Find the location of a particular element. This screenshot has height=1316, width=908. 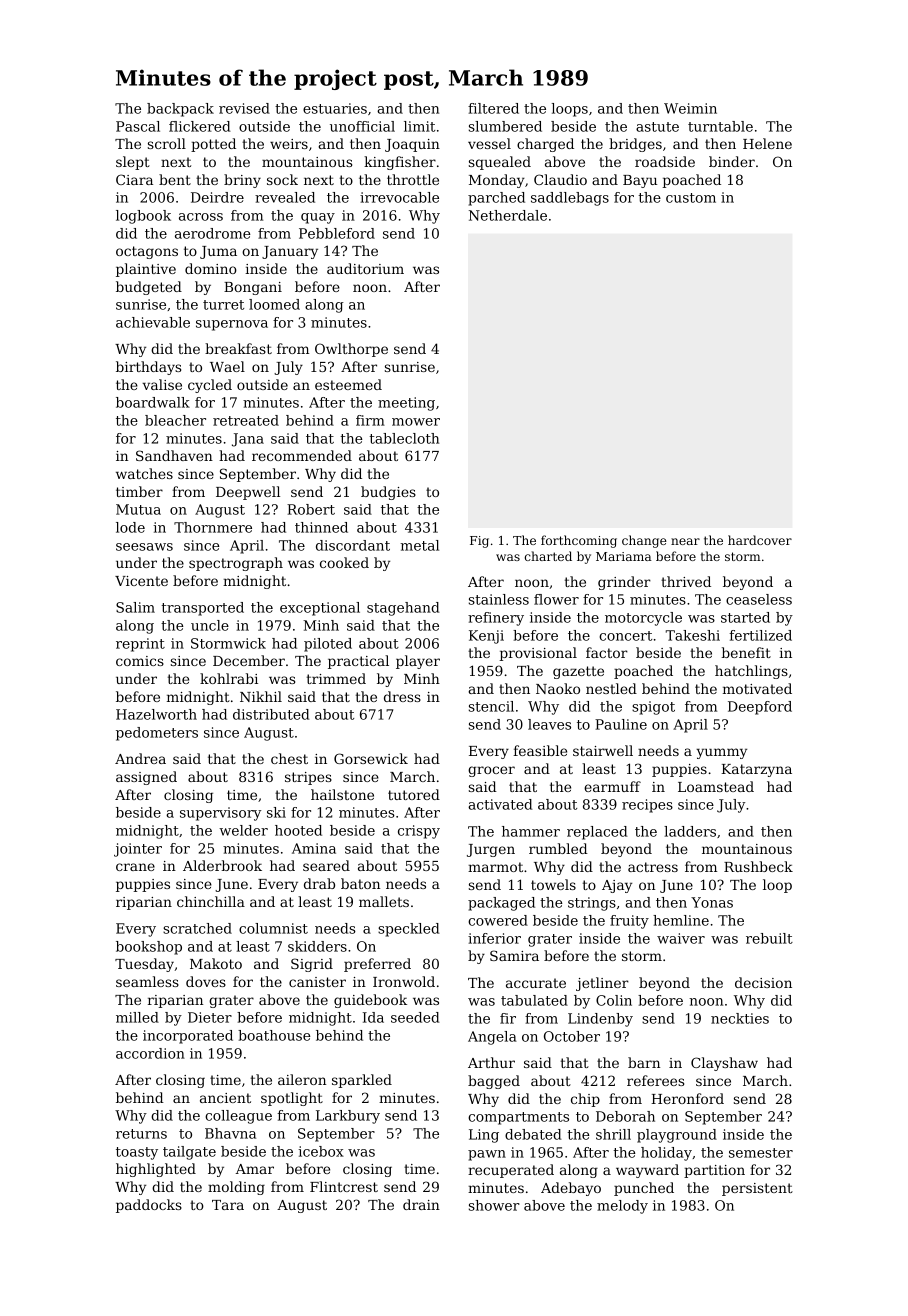

preferred is located at coordinates (377, 965).
